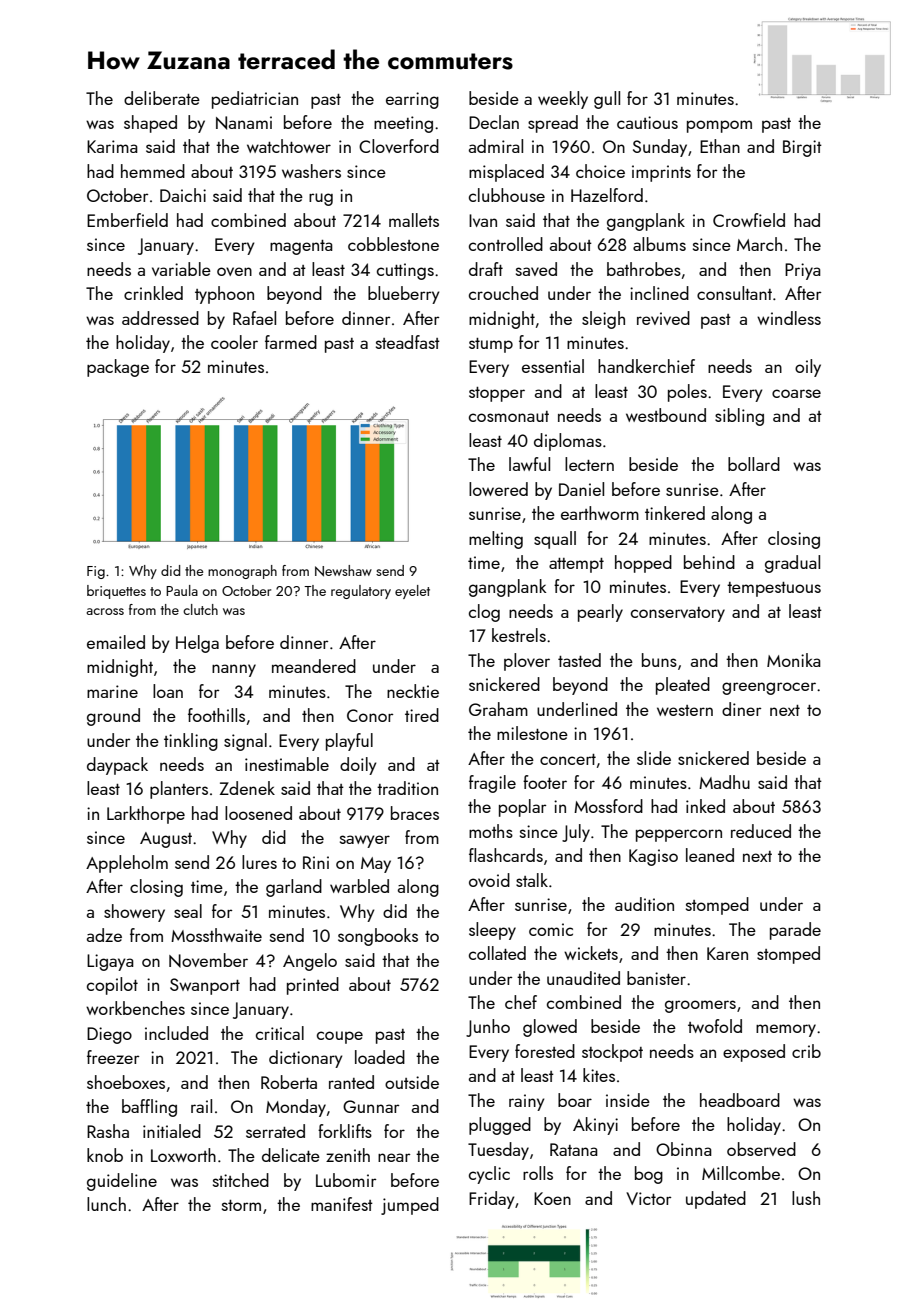 This page has height=1316, width=908. Describe the element at coordinates (118, 368) in the page. I see `package` at that location.
